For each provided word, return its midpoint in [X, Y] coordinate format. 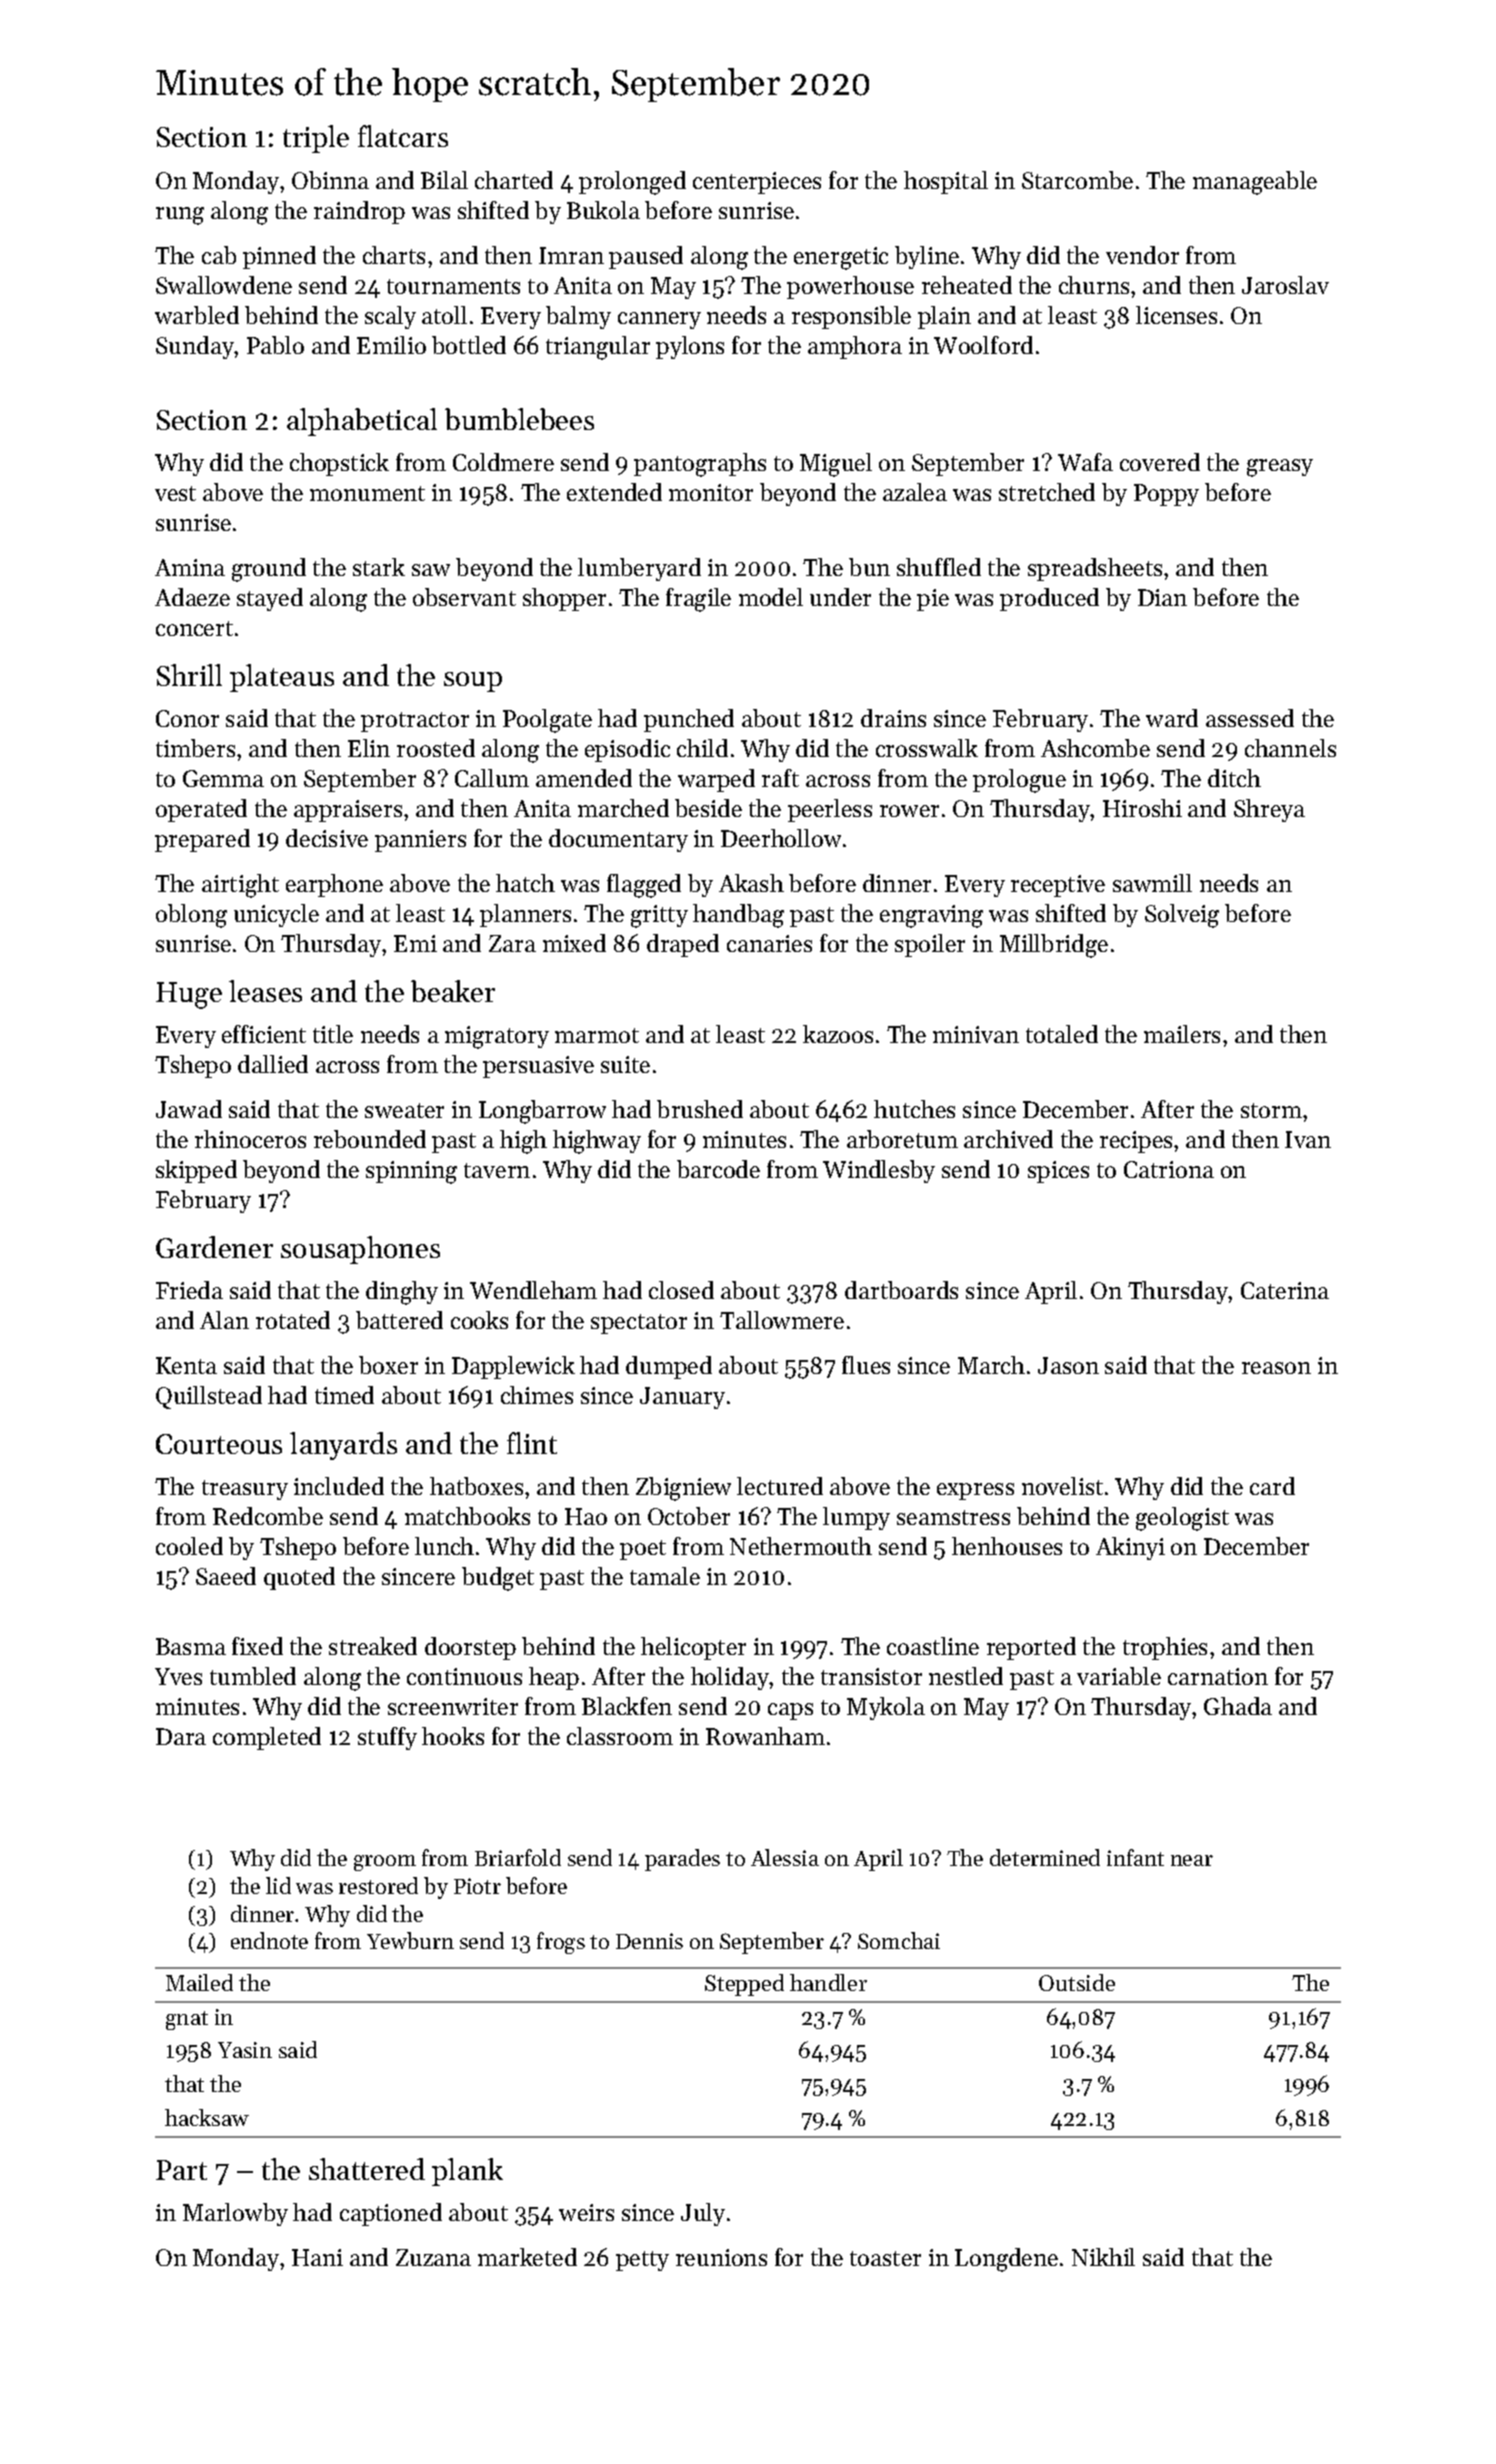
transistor [871, 1676]
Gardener [214, 1247]
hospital [946, 182]
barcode [718, 1169]
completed [267, 1738]
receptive [1058, 886]
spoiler [930, 945]
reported [1031, 1648]
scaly [390, 317]
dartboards [901, 1290]
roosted [436, 748]
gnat [187, 2020]
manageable [1255, 183]
